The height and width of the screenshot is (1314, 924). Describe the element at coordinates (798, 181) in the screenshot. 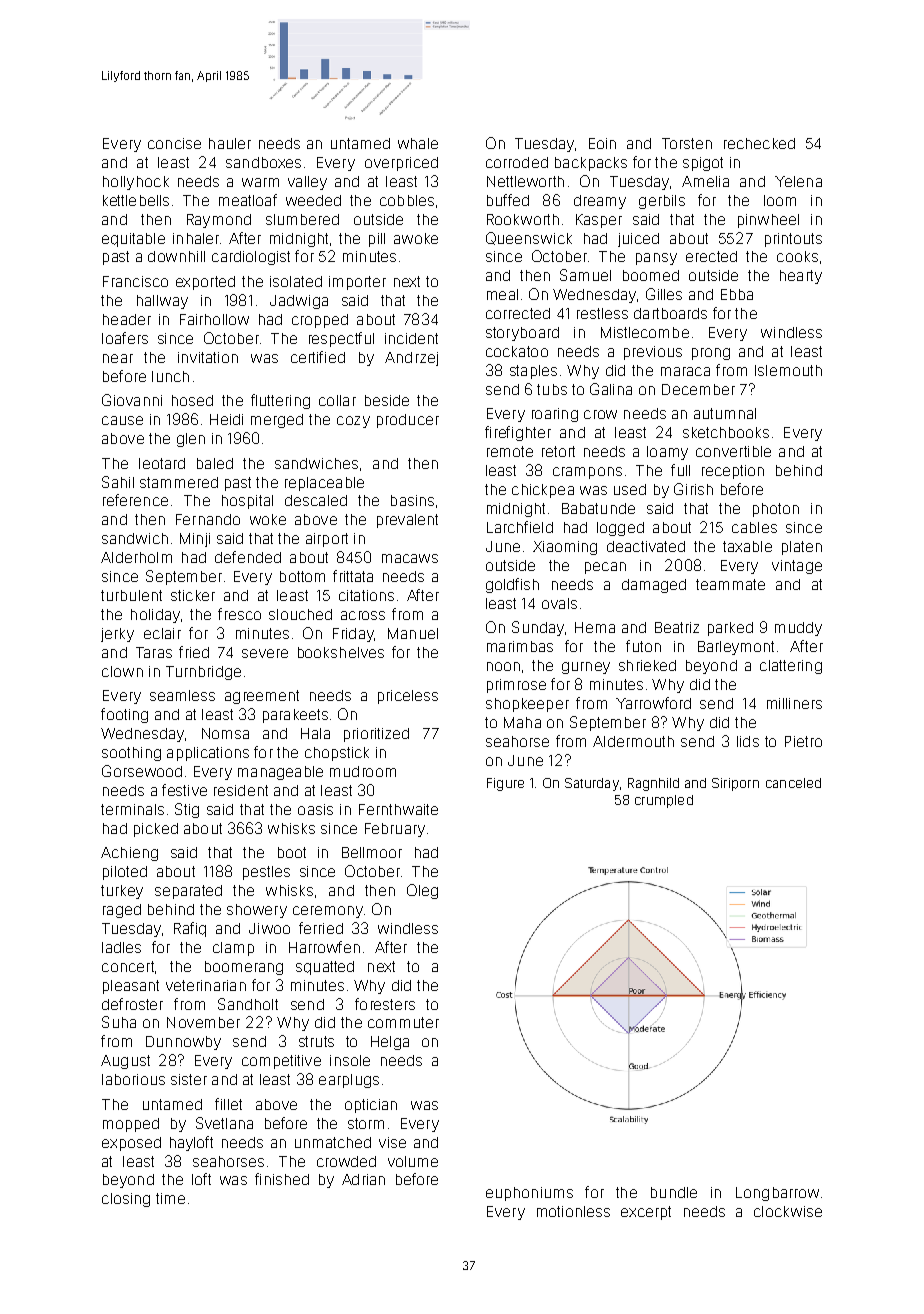

I see `Yelena` at that location.
